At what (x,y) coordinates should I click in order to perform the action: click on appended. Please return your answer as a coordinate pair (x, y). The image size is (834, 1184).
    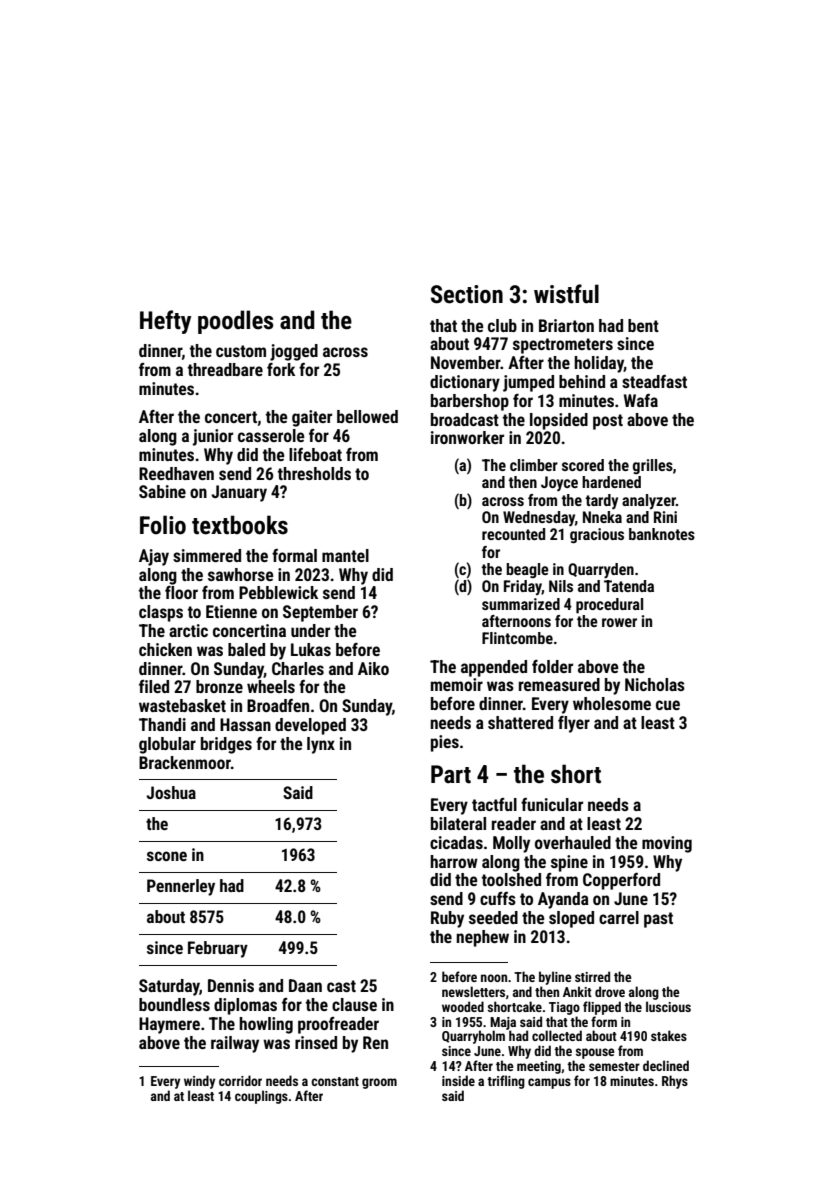
    Looking at the image, I should click on (494, 668).
